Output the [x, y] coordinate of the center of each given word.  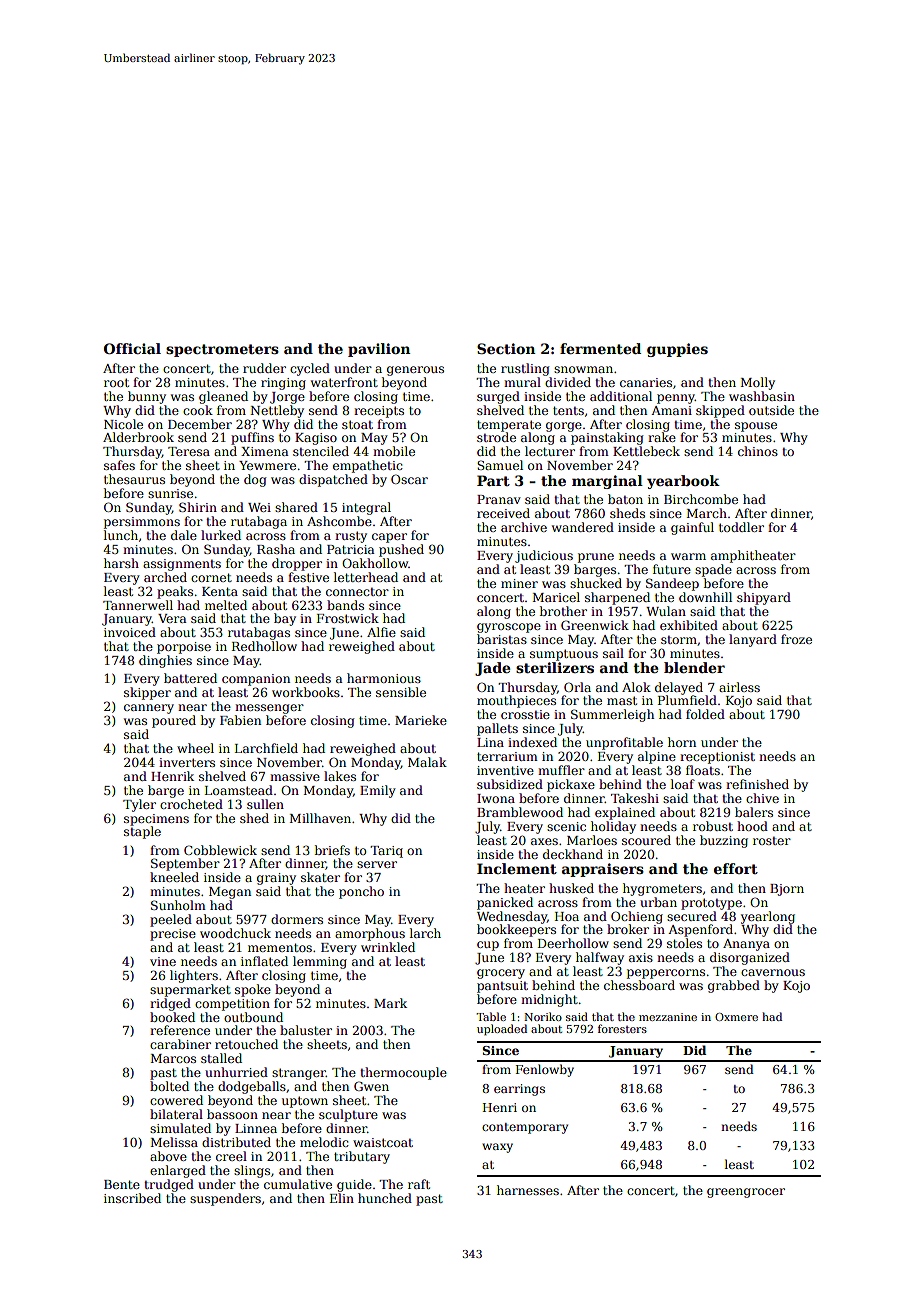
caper [389, 538]
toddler [741, 527]
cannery [149, 709]
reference [180, 1030]
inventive [505, 770]
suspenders [225, 1199]
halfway [600, 958]
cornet [211, 577]
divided [568, 382]
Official [132, 348]
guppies [677, 350]
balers [754, 812]
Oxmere [736, 1017]
